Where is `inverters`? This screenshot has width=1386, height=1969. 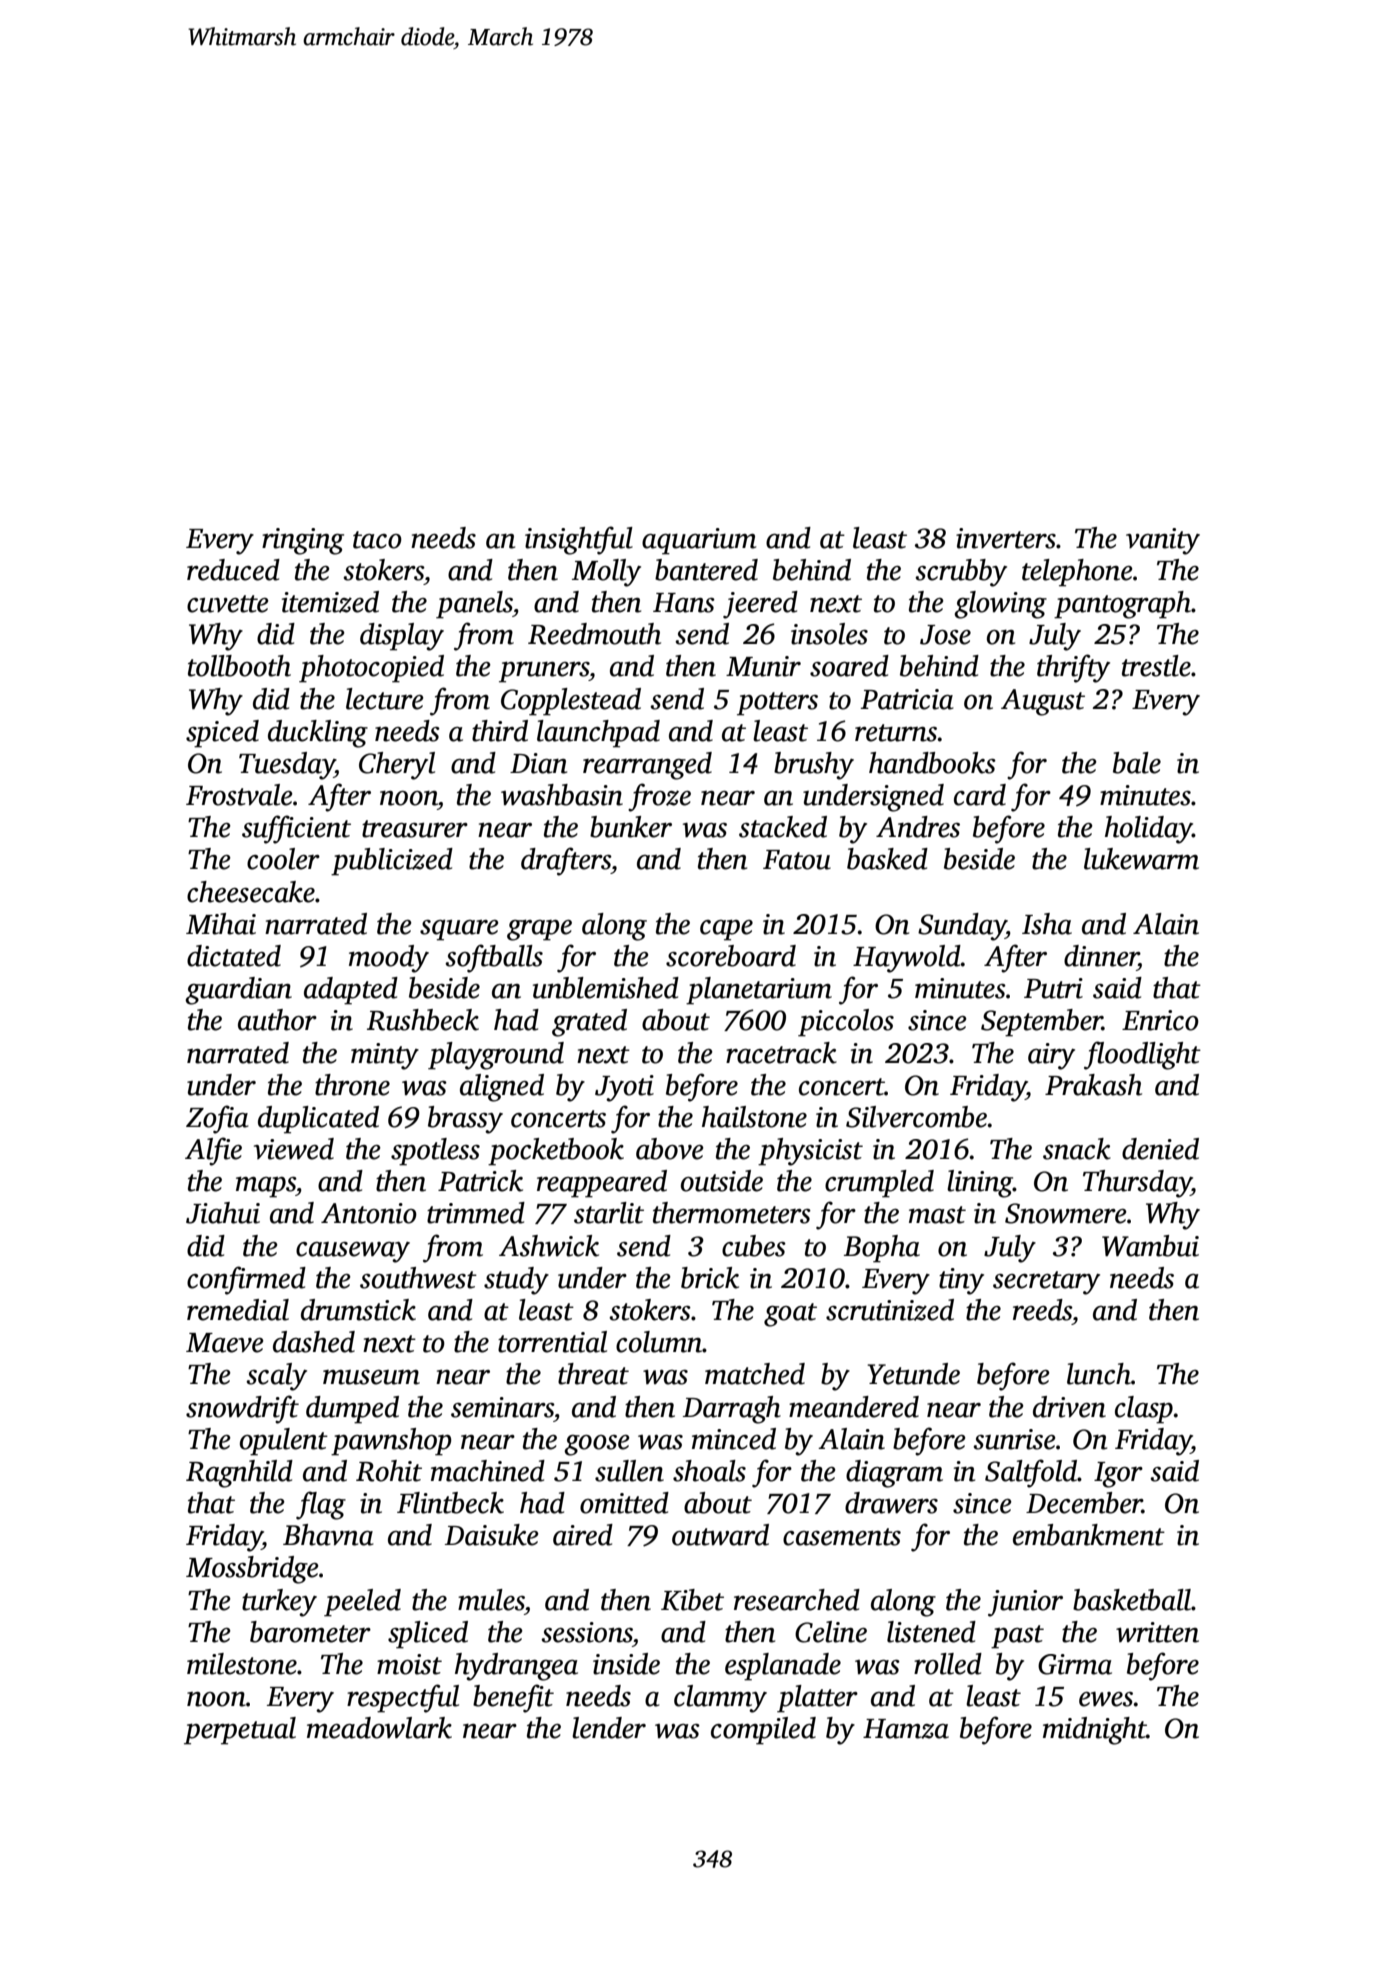 inverters is located at coordinates (1006, 538).
